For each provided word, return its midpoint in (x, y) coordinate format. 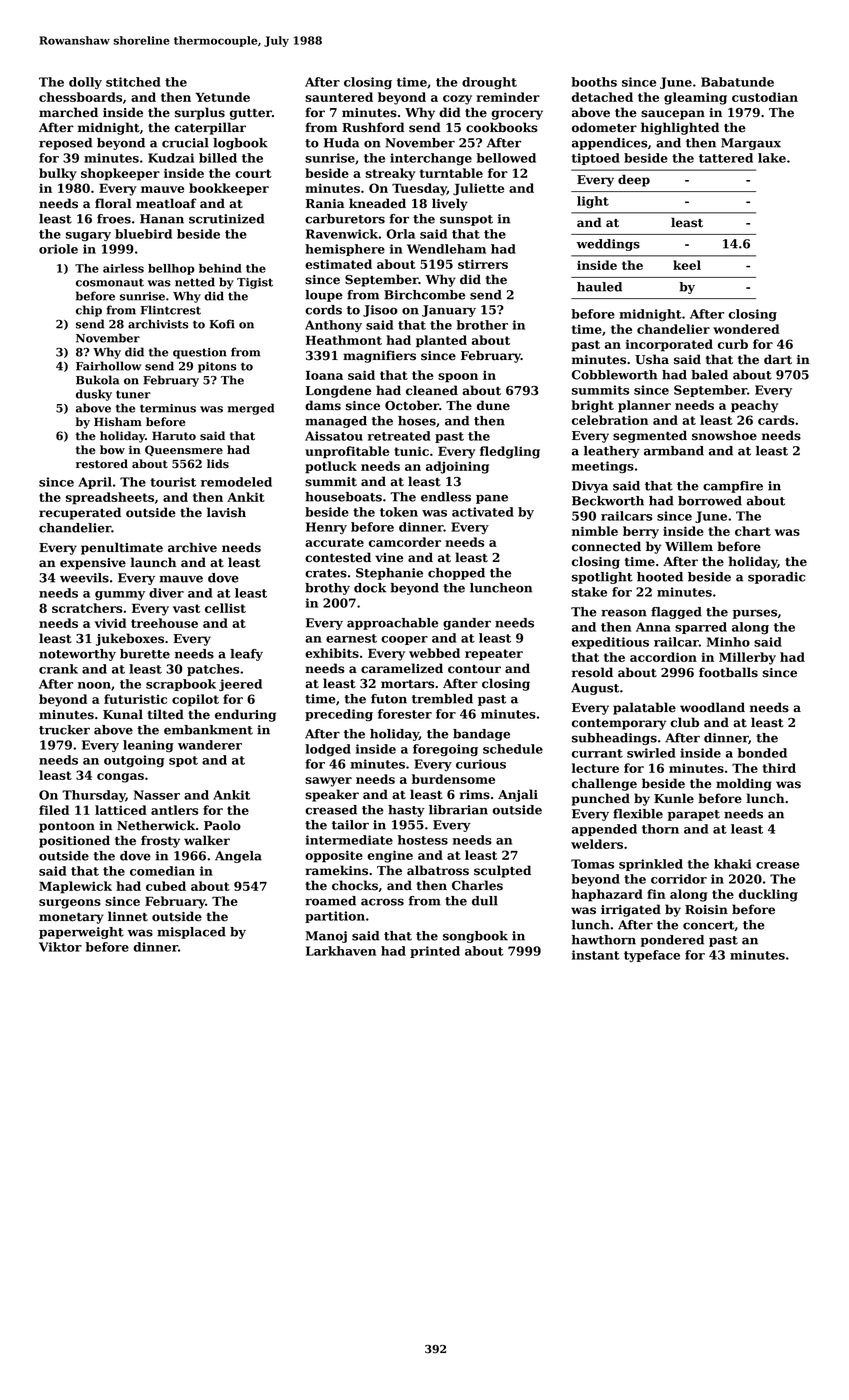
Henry (326, 528)
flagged (676, 613)
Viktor (60, 947)
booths (594, 82)
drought (489, 83)
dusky (94, 395)
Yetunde (222, 97)
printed (435, 952)
